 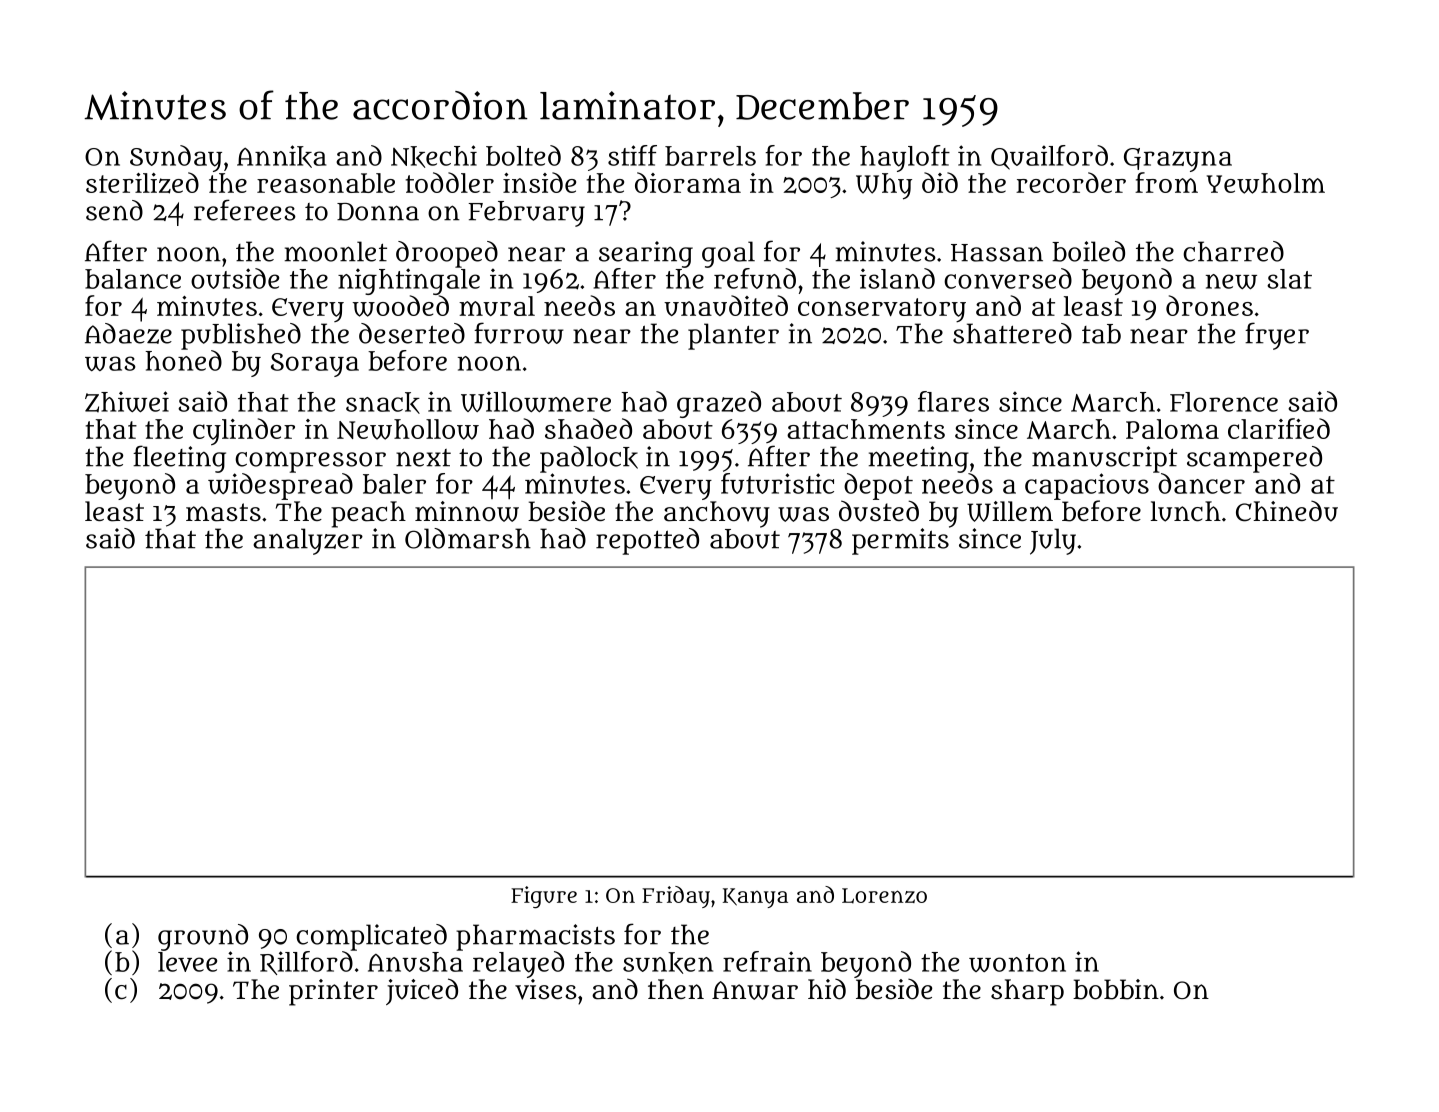 What do you see at coordinates (308, 541) in the document?
I see `analyzer` at bounding box center [308, 541].
